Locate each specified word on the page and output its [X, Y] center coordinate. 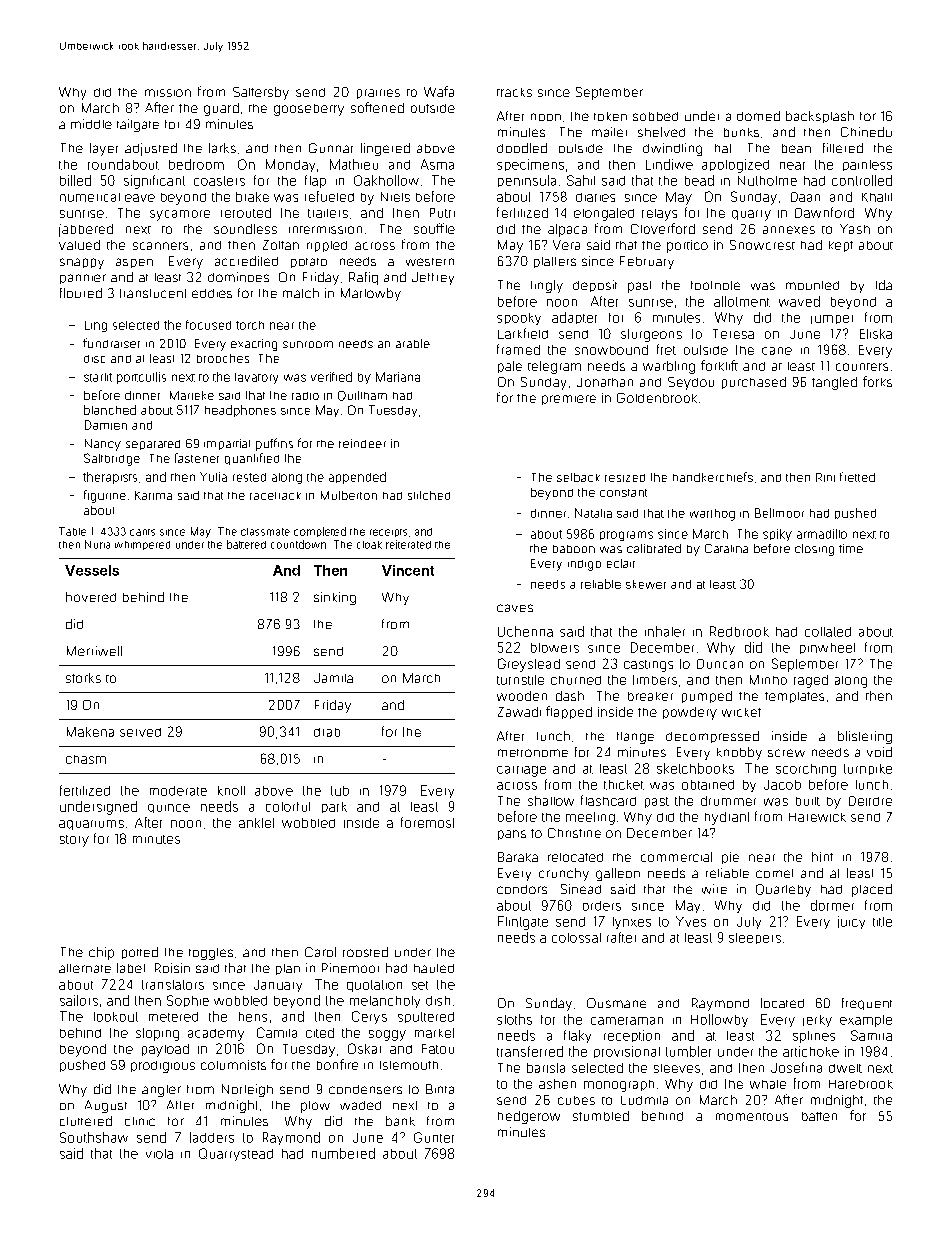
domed [758, 116]
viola [159, 1154]
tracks [514, 92]
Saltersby [261, 93]
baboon [574, 549]
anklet [256, 823]
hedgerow [529, 1117]
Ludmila [644, 1100]
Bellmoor [779, 513]
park [334, 807]
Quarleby [783, 890]
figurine [105, 496]
